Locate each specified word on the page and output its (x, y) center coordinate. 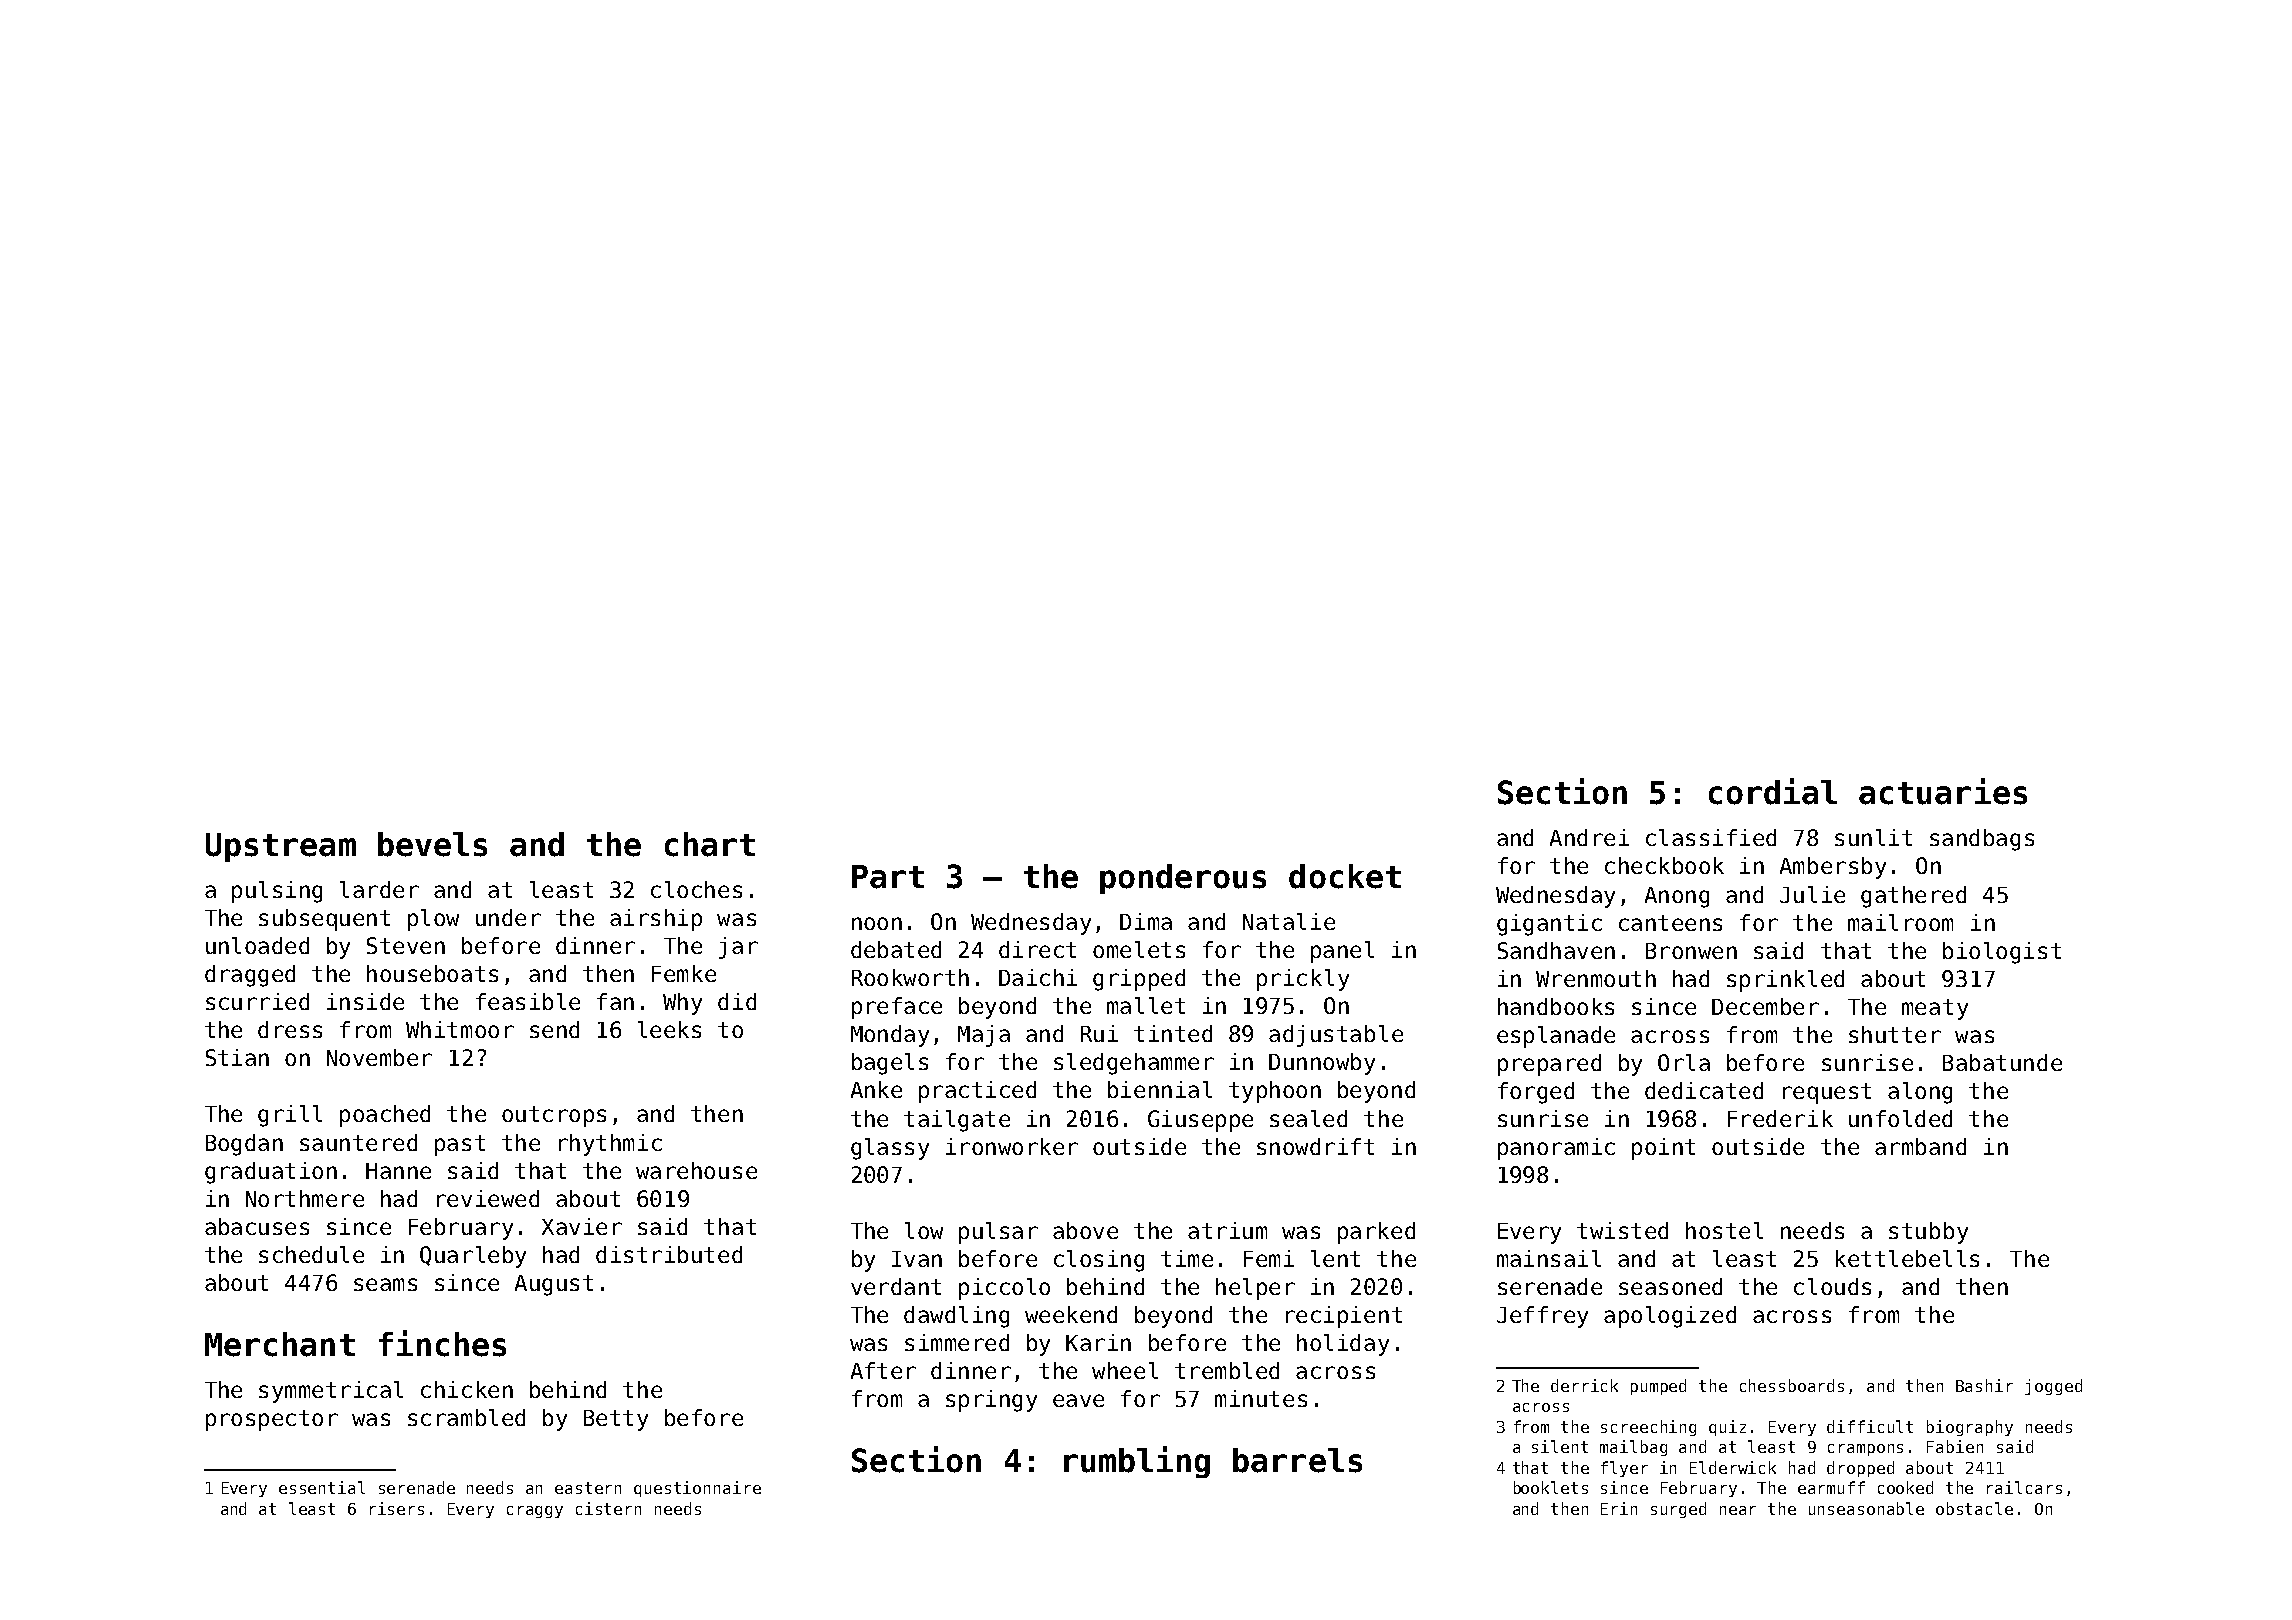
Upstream (281, 847)
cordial (1773, 791)
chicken (467, 1389)
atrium (1227, 1230)
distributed (669, 1254)
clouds (1832, 1286)
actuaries (1943, 791)
